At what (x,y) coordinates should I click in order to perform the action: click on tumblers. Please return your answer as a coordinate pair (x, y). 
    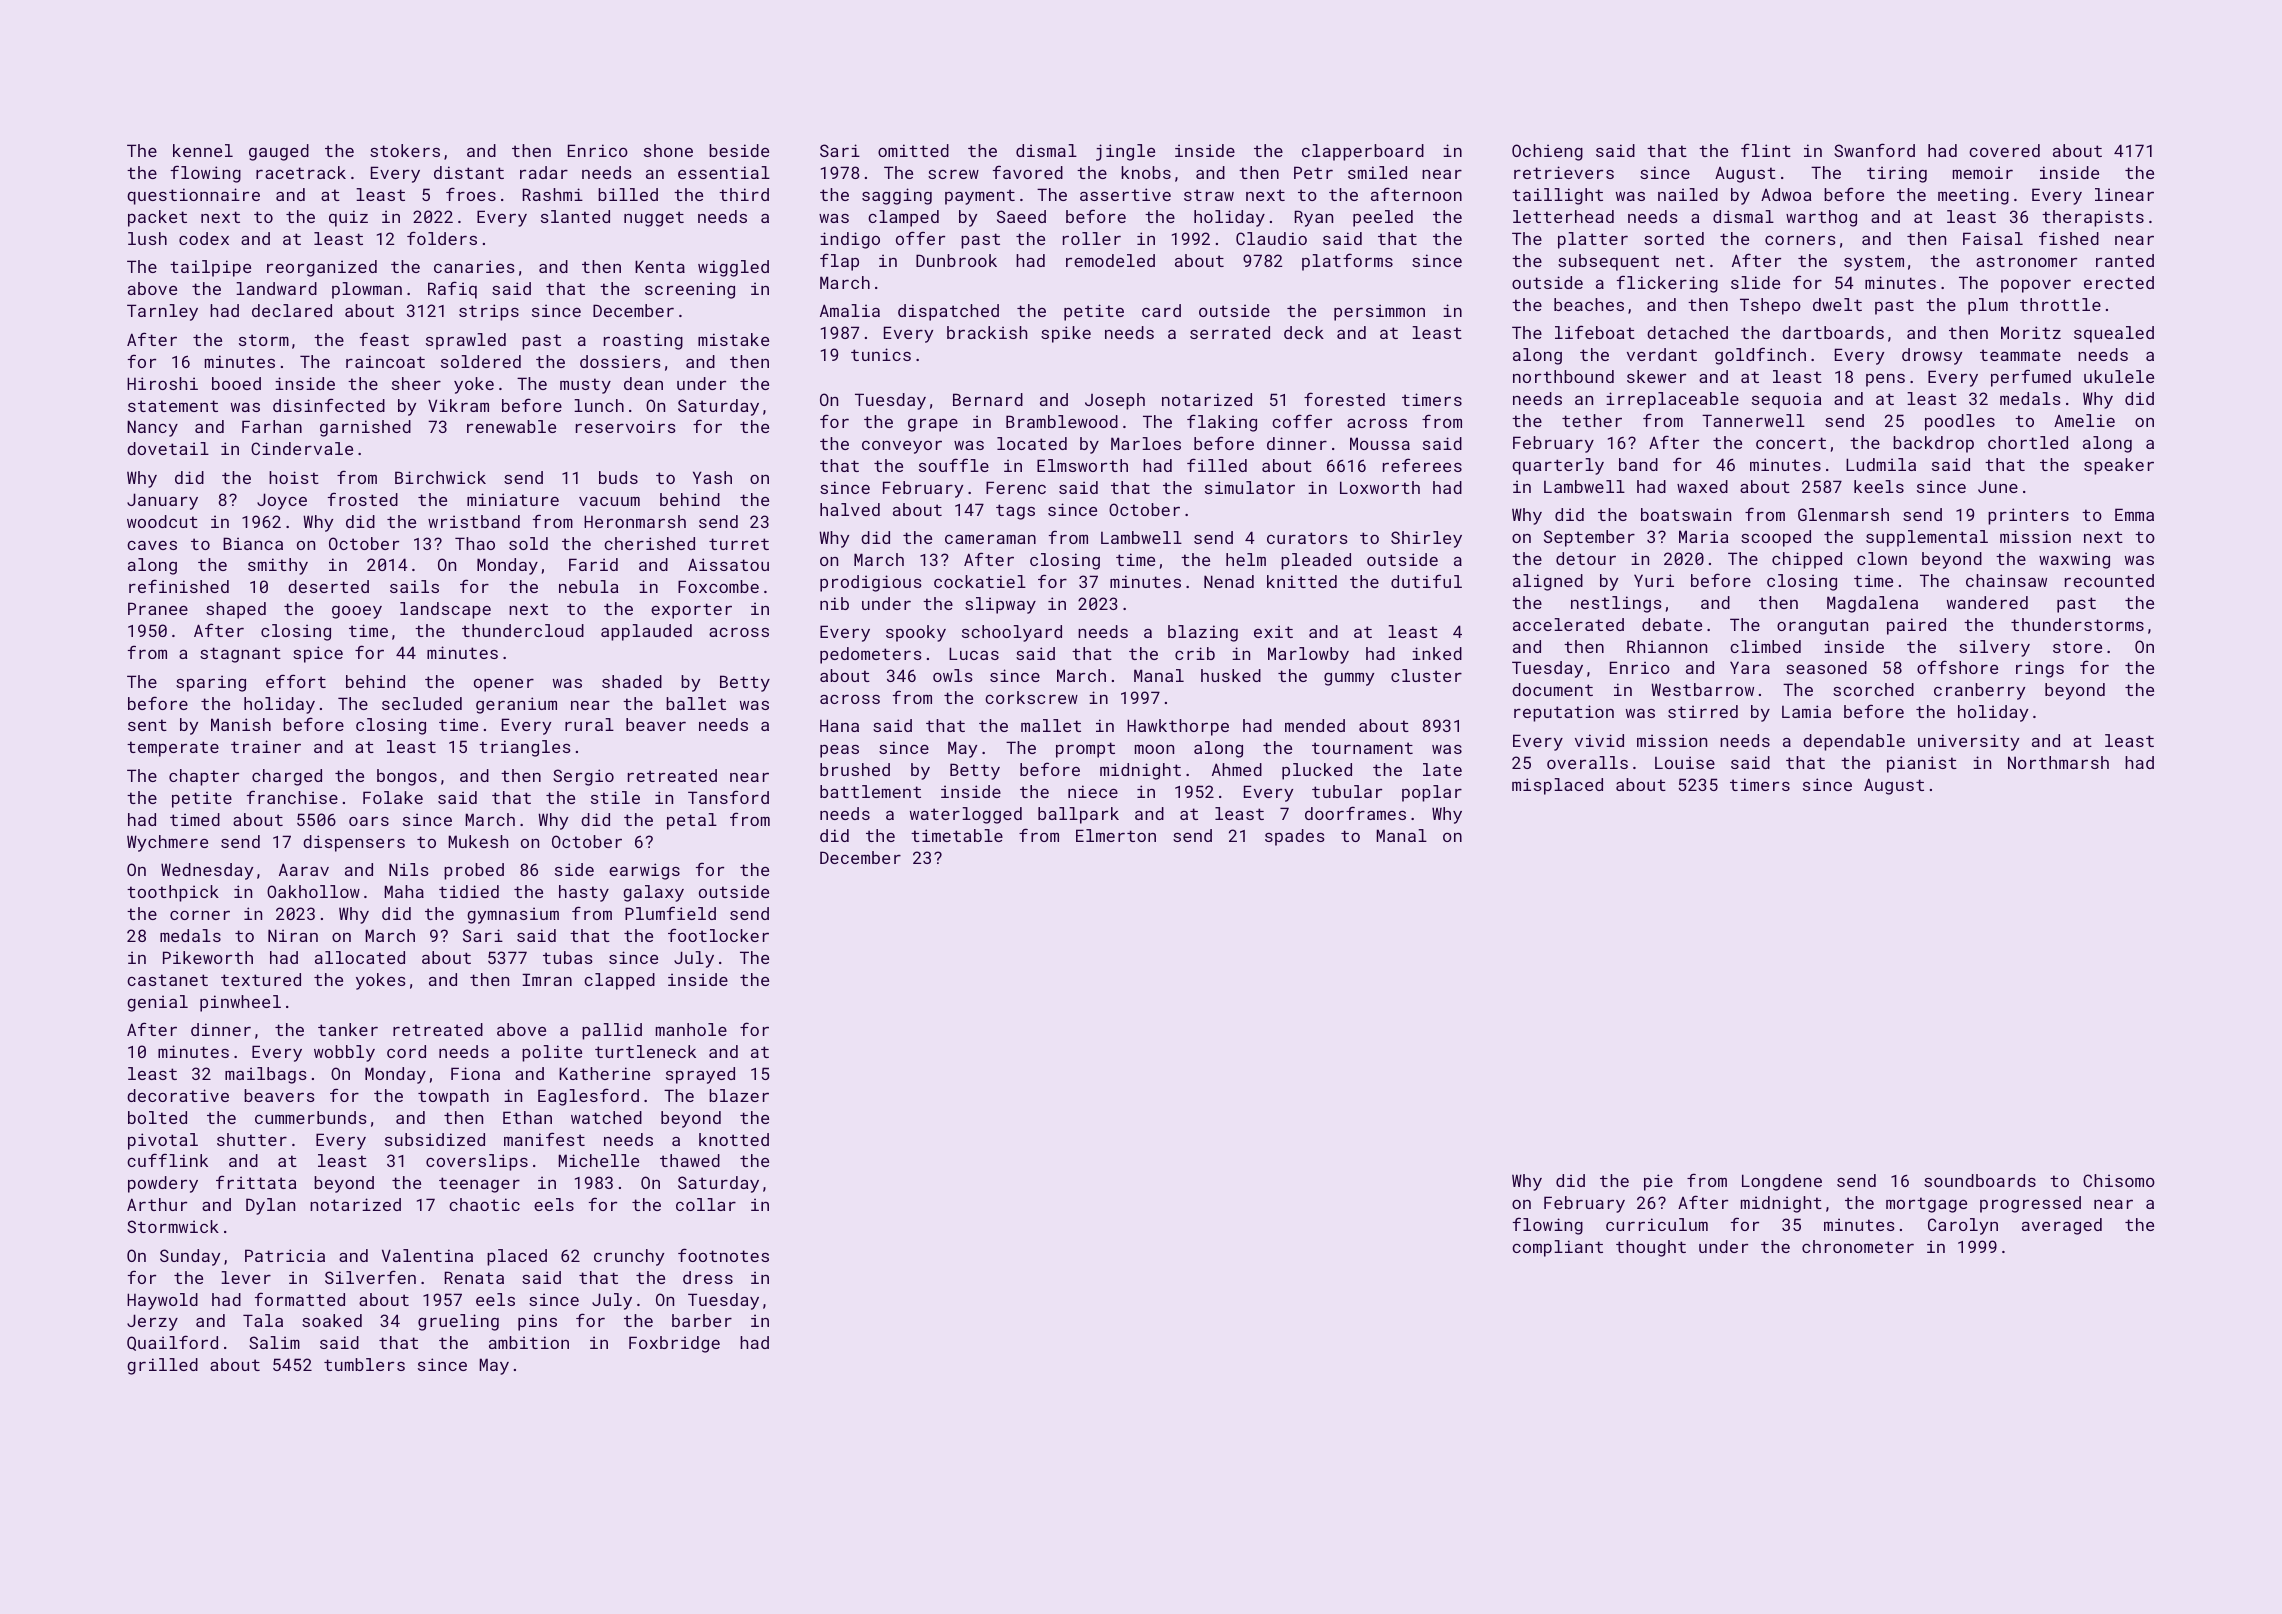
    Looking at the image, I should click on (364, 1364).
